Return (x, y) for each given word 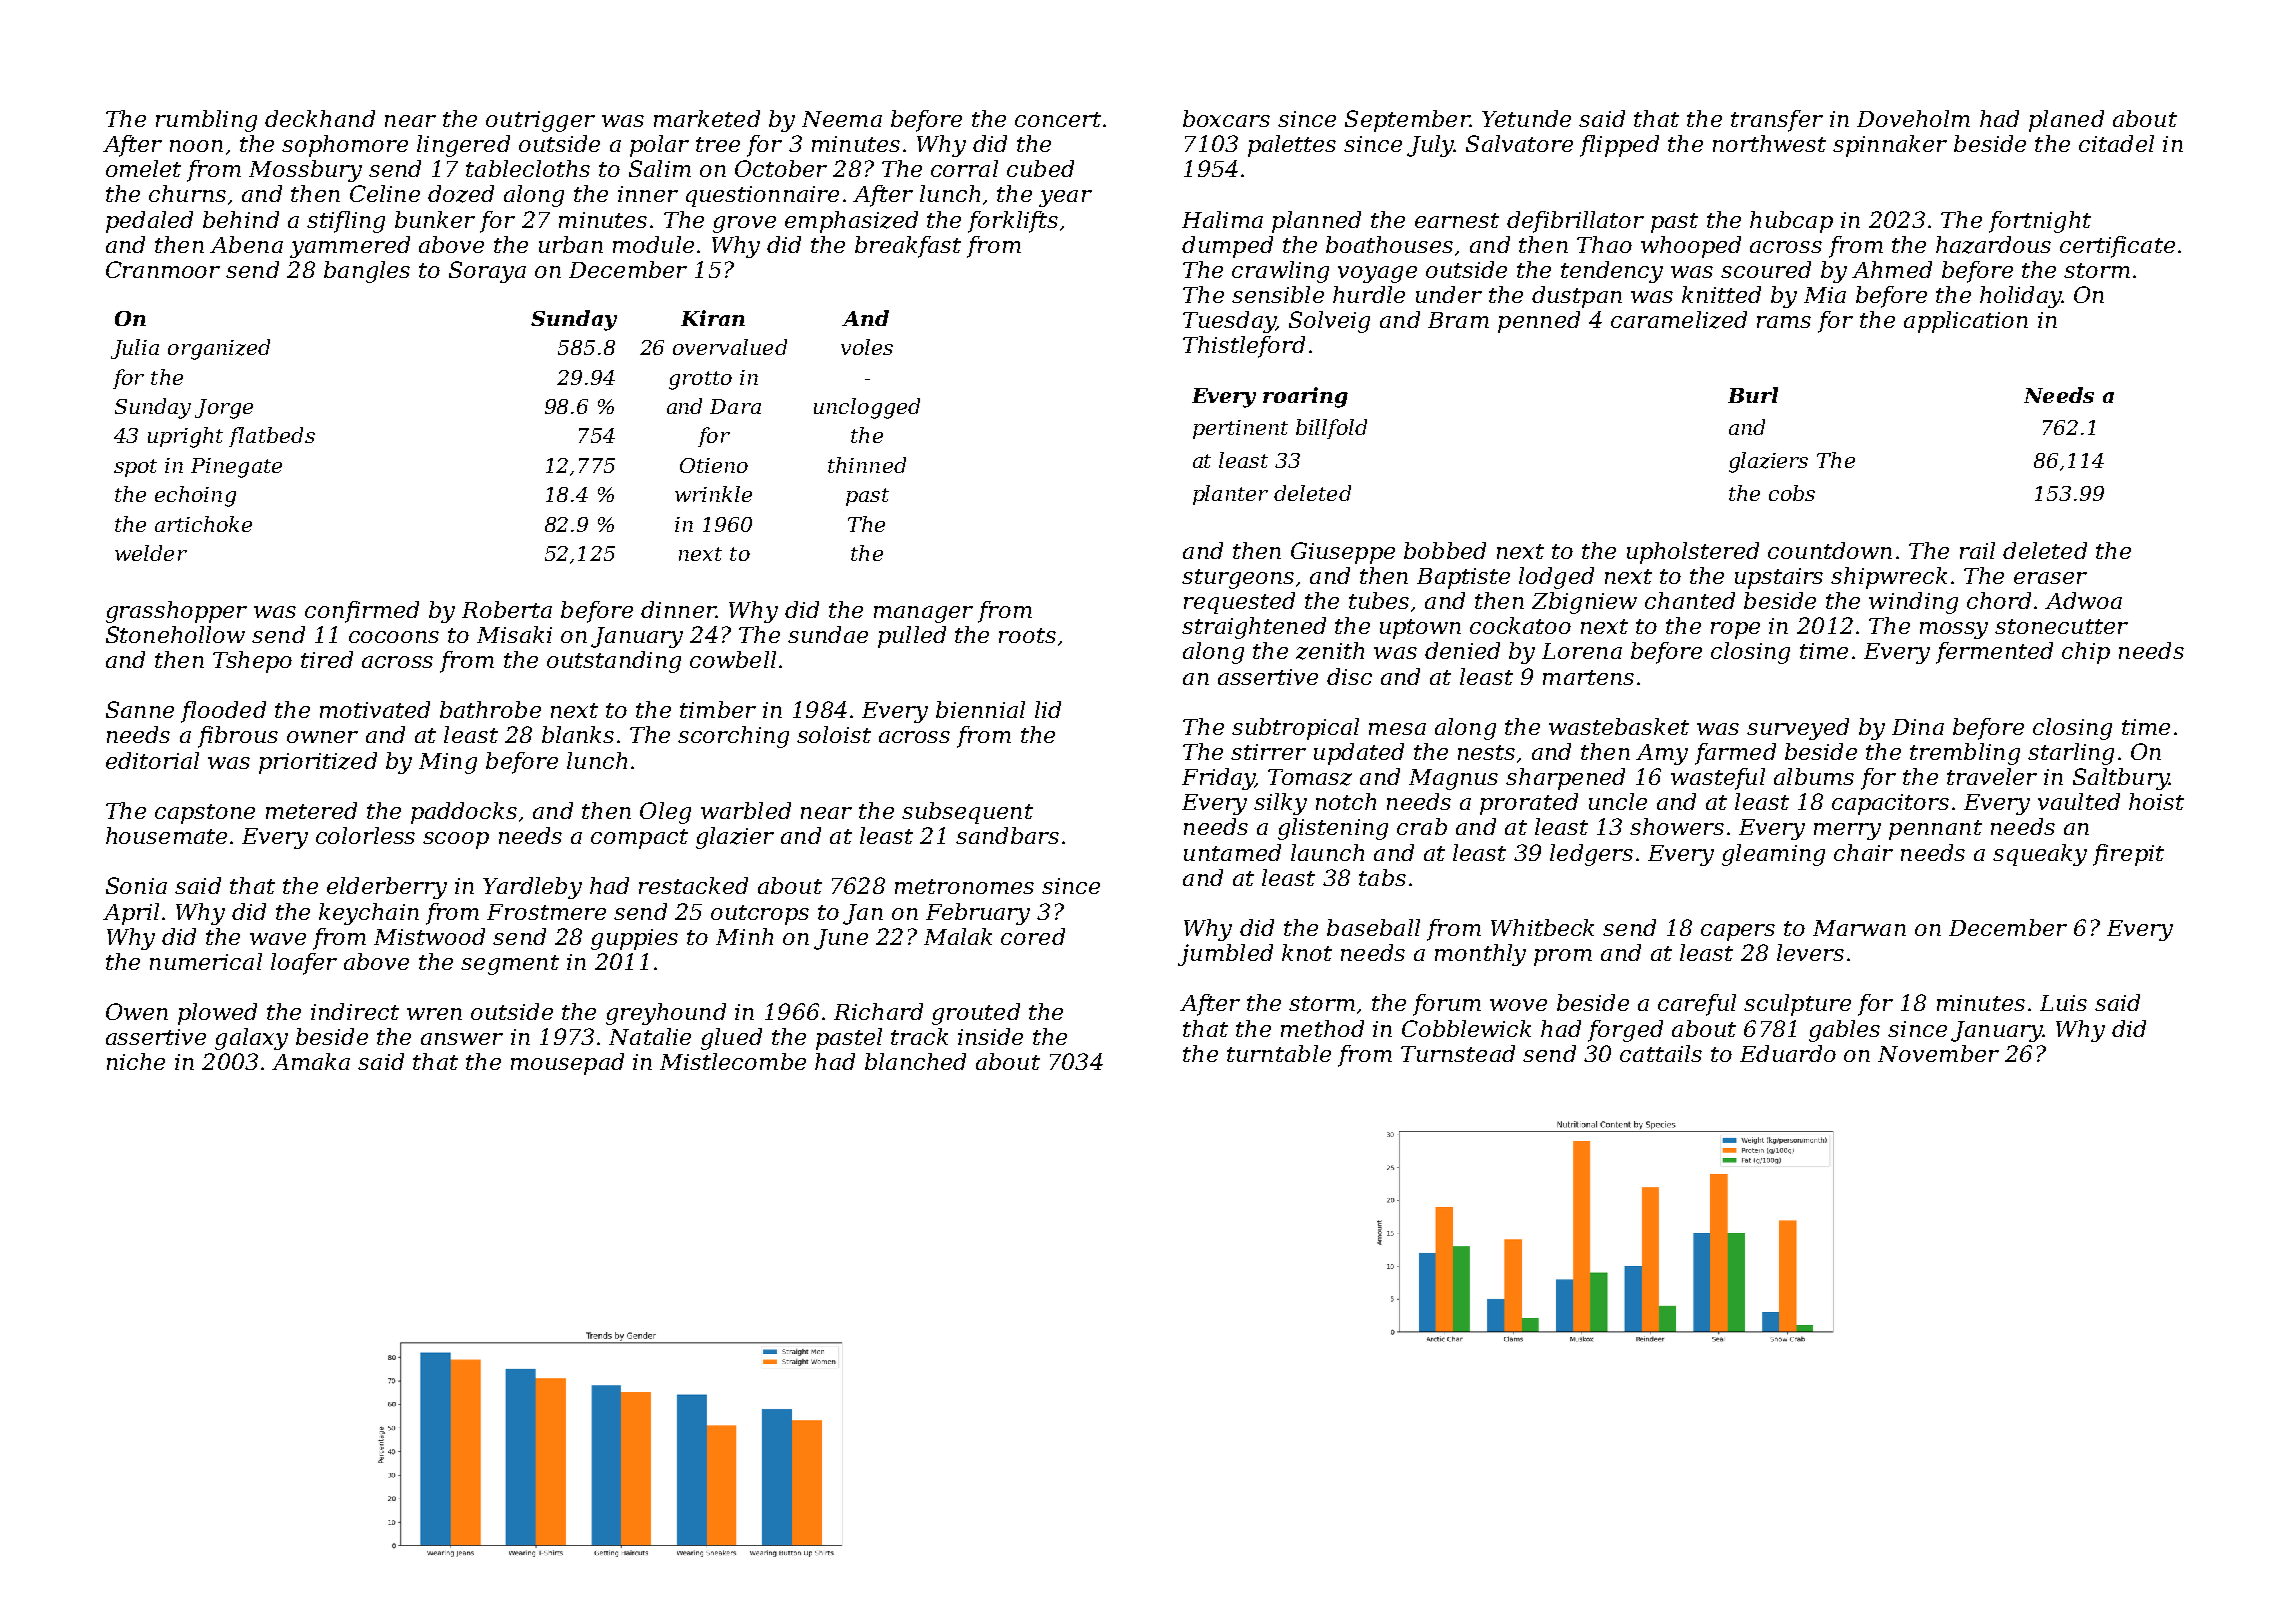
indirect (355, 1011)
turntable (1279, 1053)
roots (1027, 635)
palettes (1292, 146)
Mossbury (305, 171)
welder (151, 553)
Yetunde (1526, 118)
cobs (1792, 493)
